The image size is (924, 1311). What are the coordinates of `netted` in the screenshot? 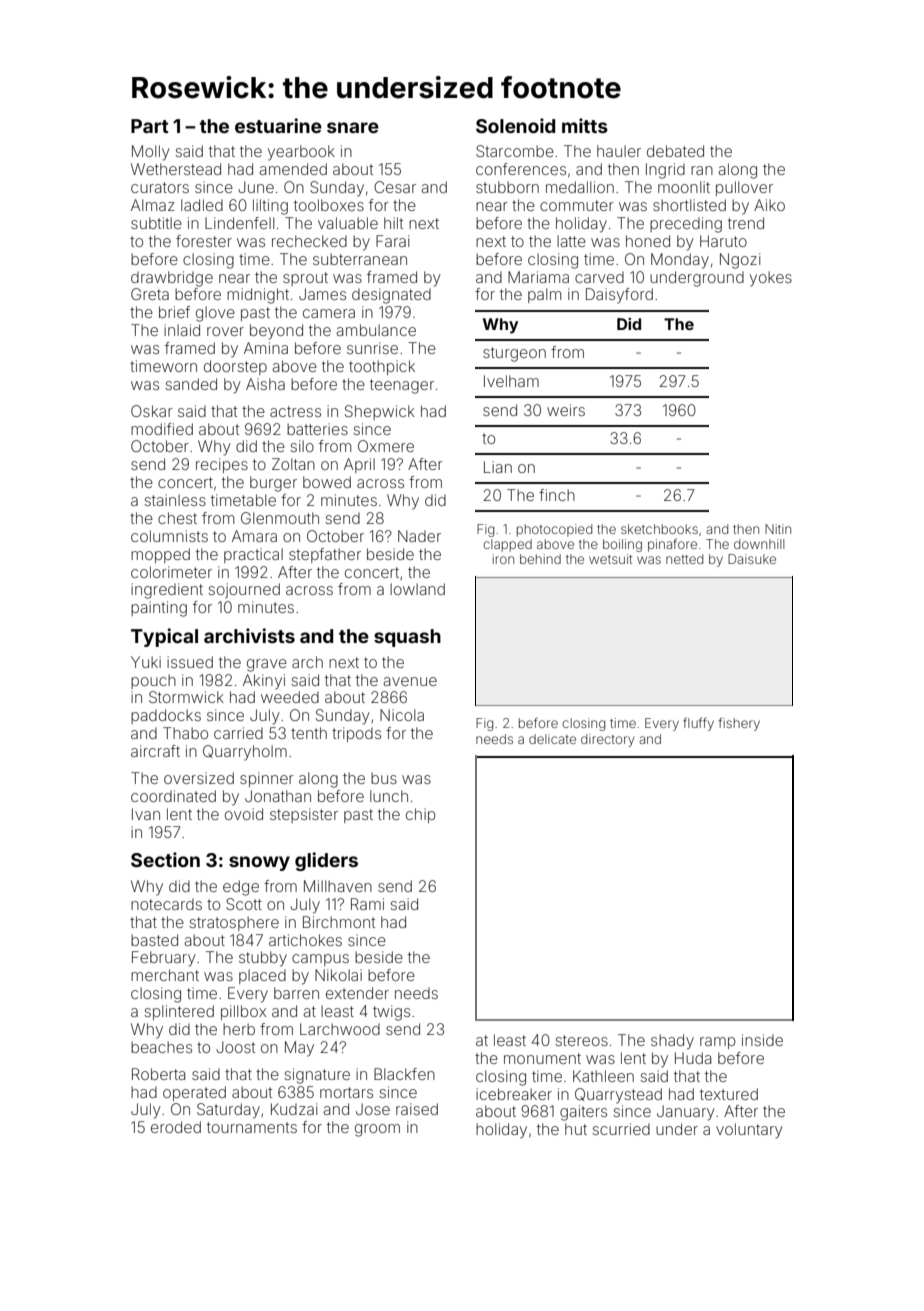 It's located at (684, 559).
